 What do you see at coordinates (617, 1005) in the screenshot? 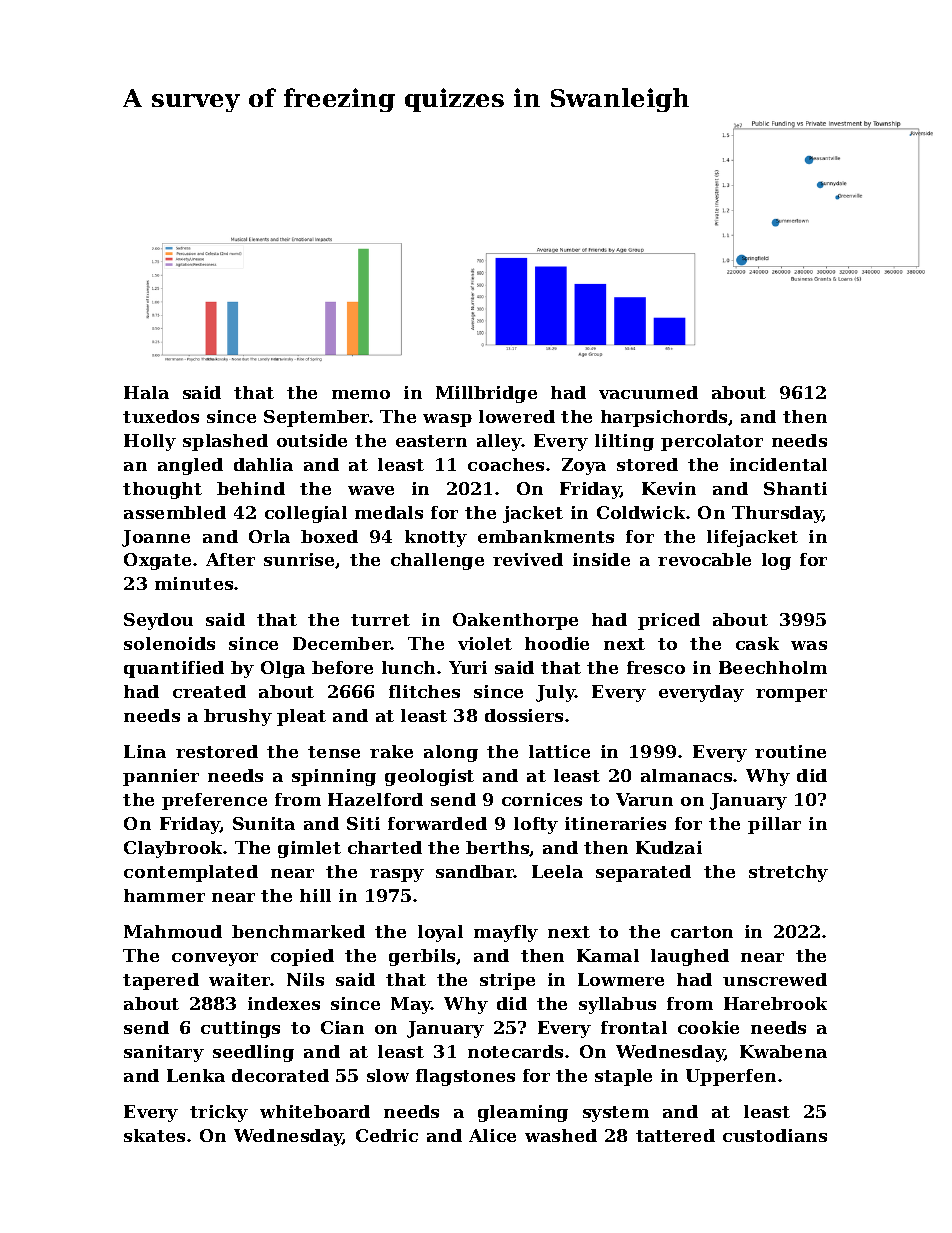
I see `syllabus` at bounding box center [617, 1005].
